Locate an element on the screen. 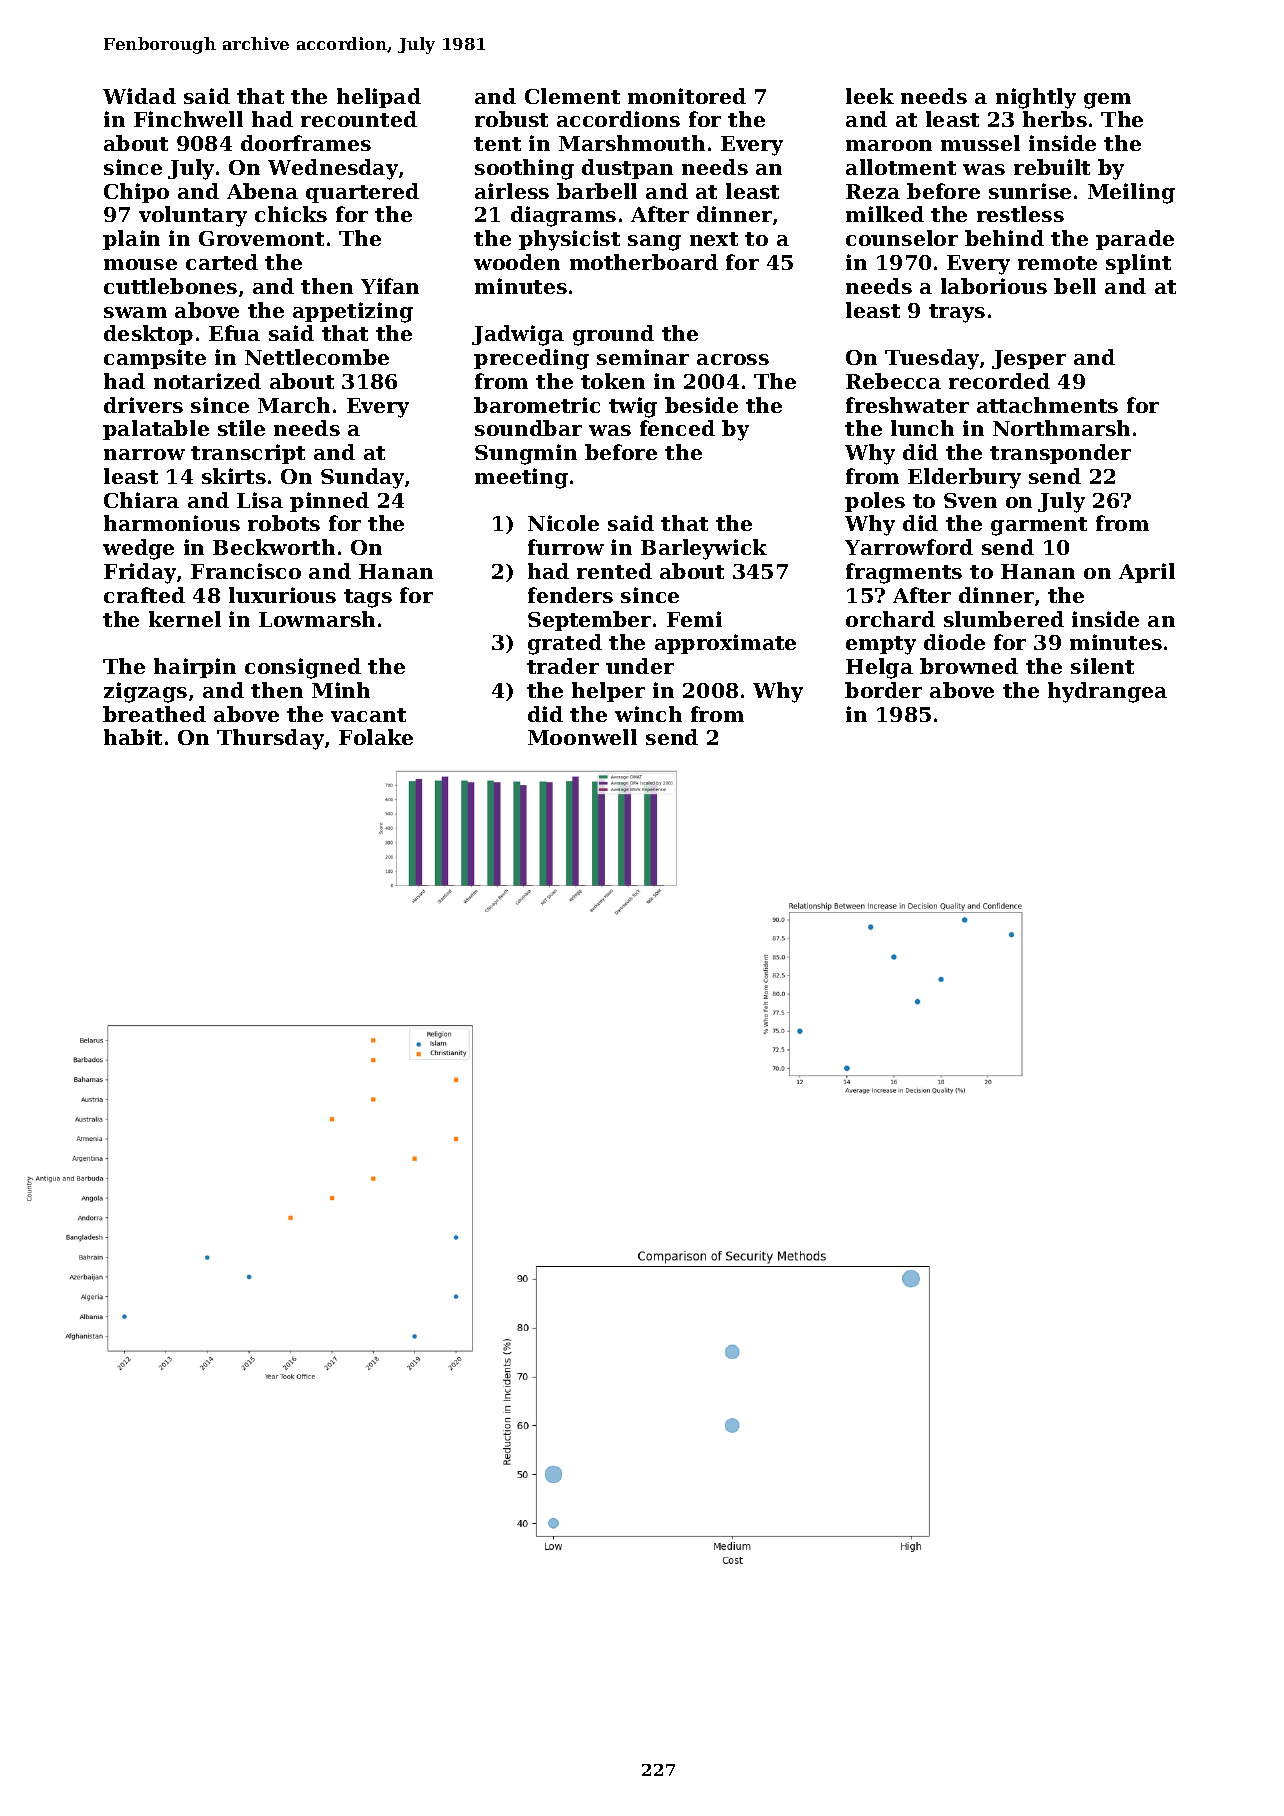  desktop is located at coordinates (148, 335).
